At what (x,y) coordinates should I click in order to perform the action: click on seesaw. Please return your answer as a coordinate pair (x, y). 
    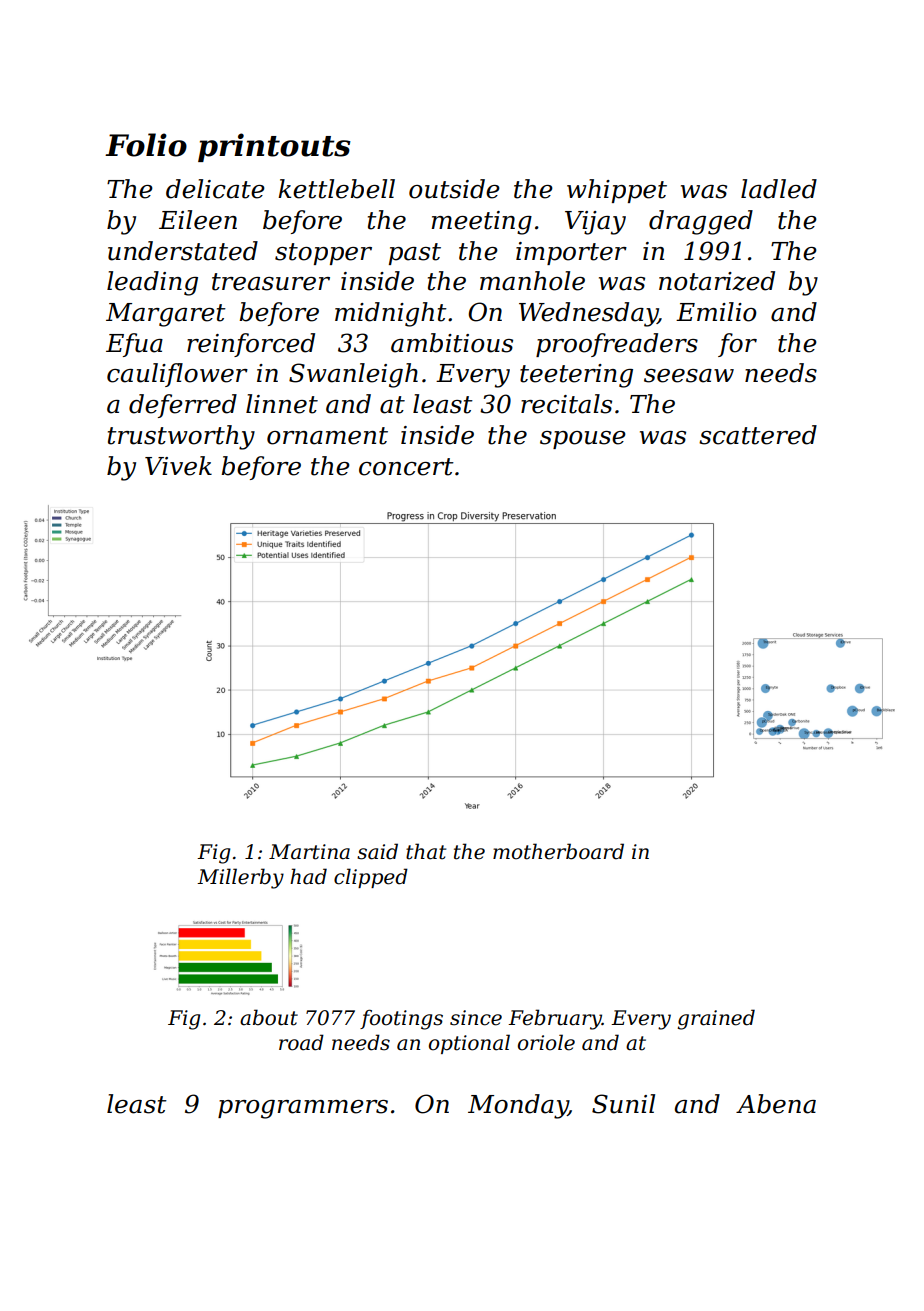
    Looking at the image, I should click on (689, 376).
